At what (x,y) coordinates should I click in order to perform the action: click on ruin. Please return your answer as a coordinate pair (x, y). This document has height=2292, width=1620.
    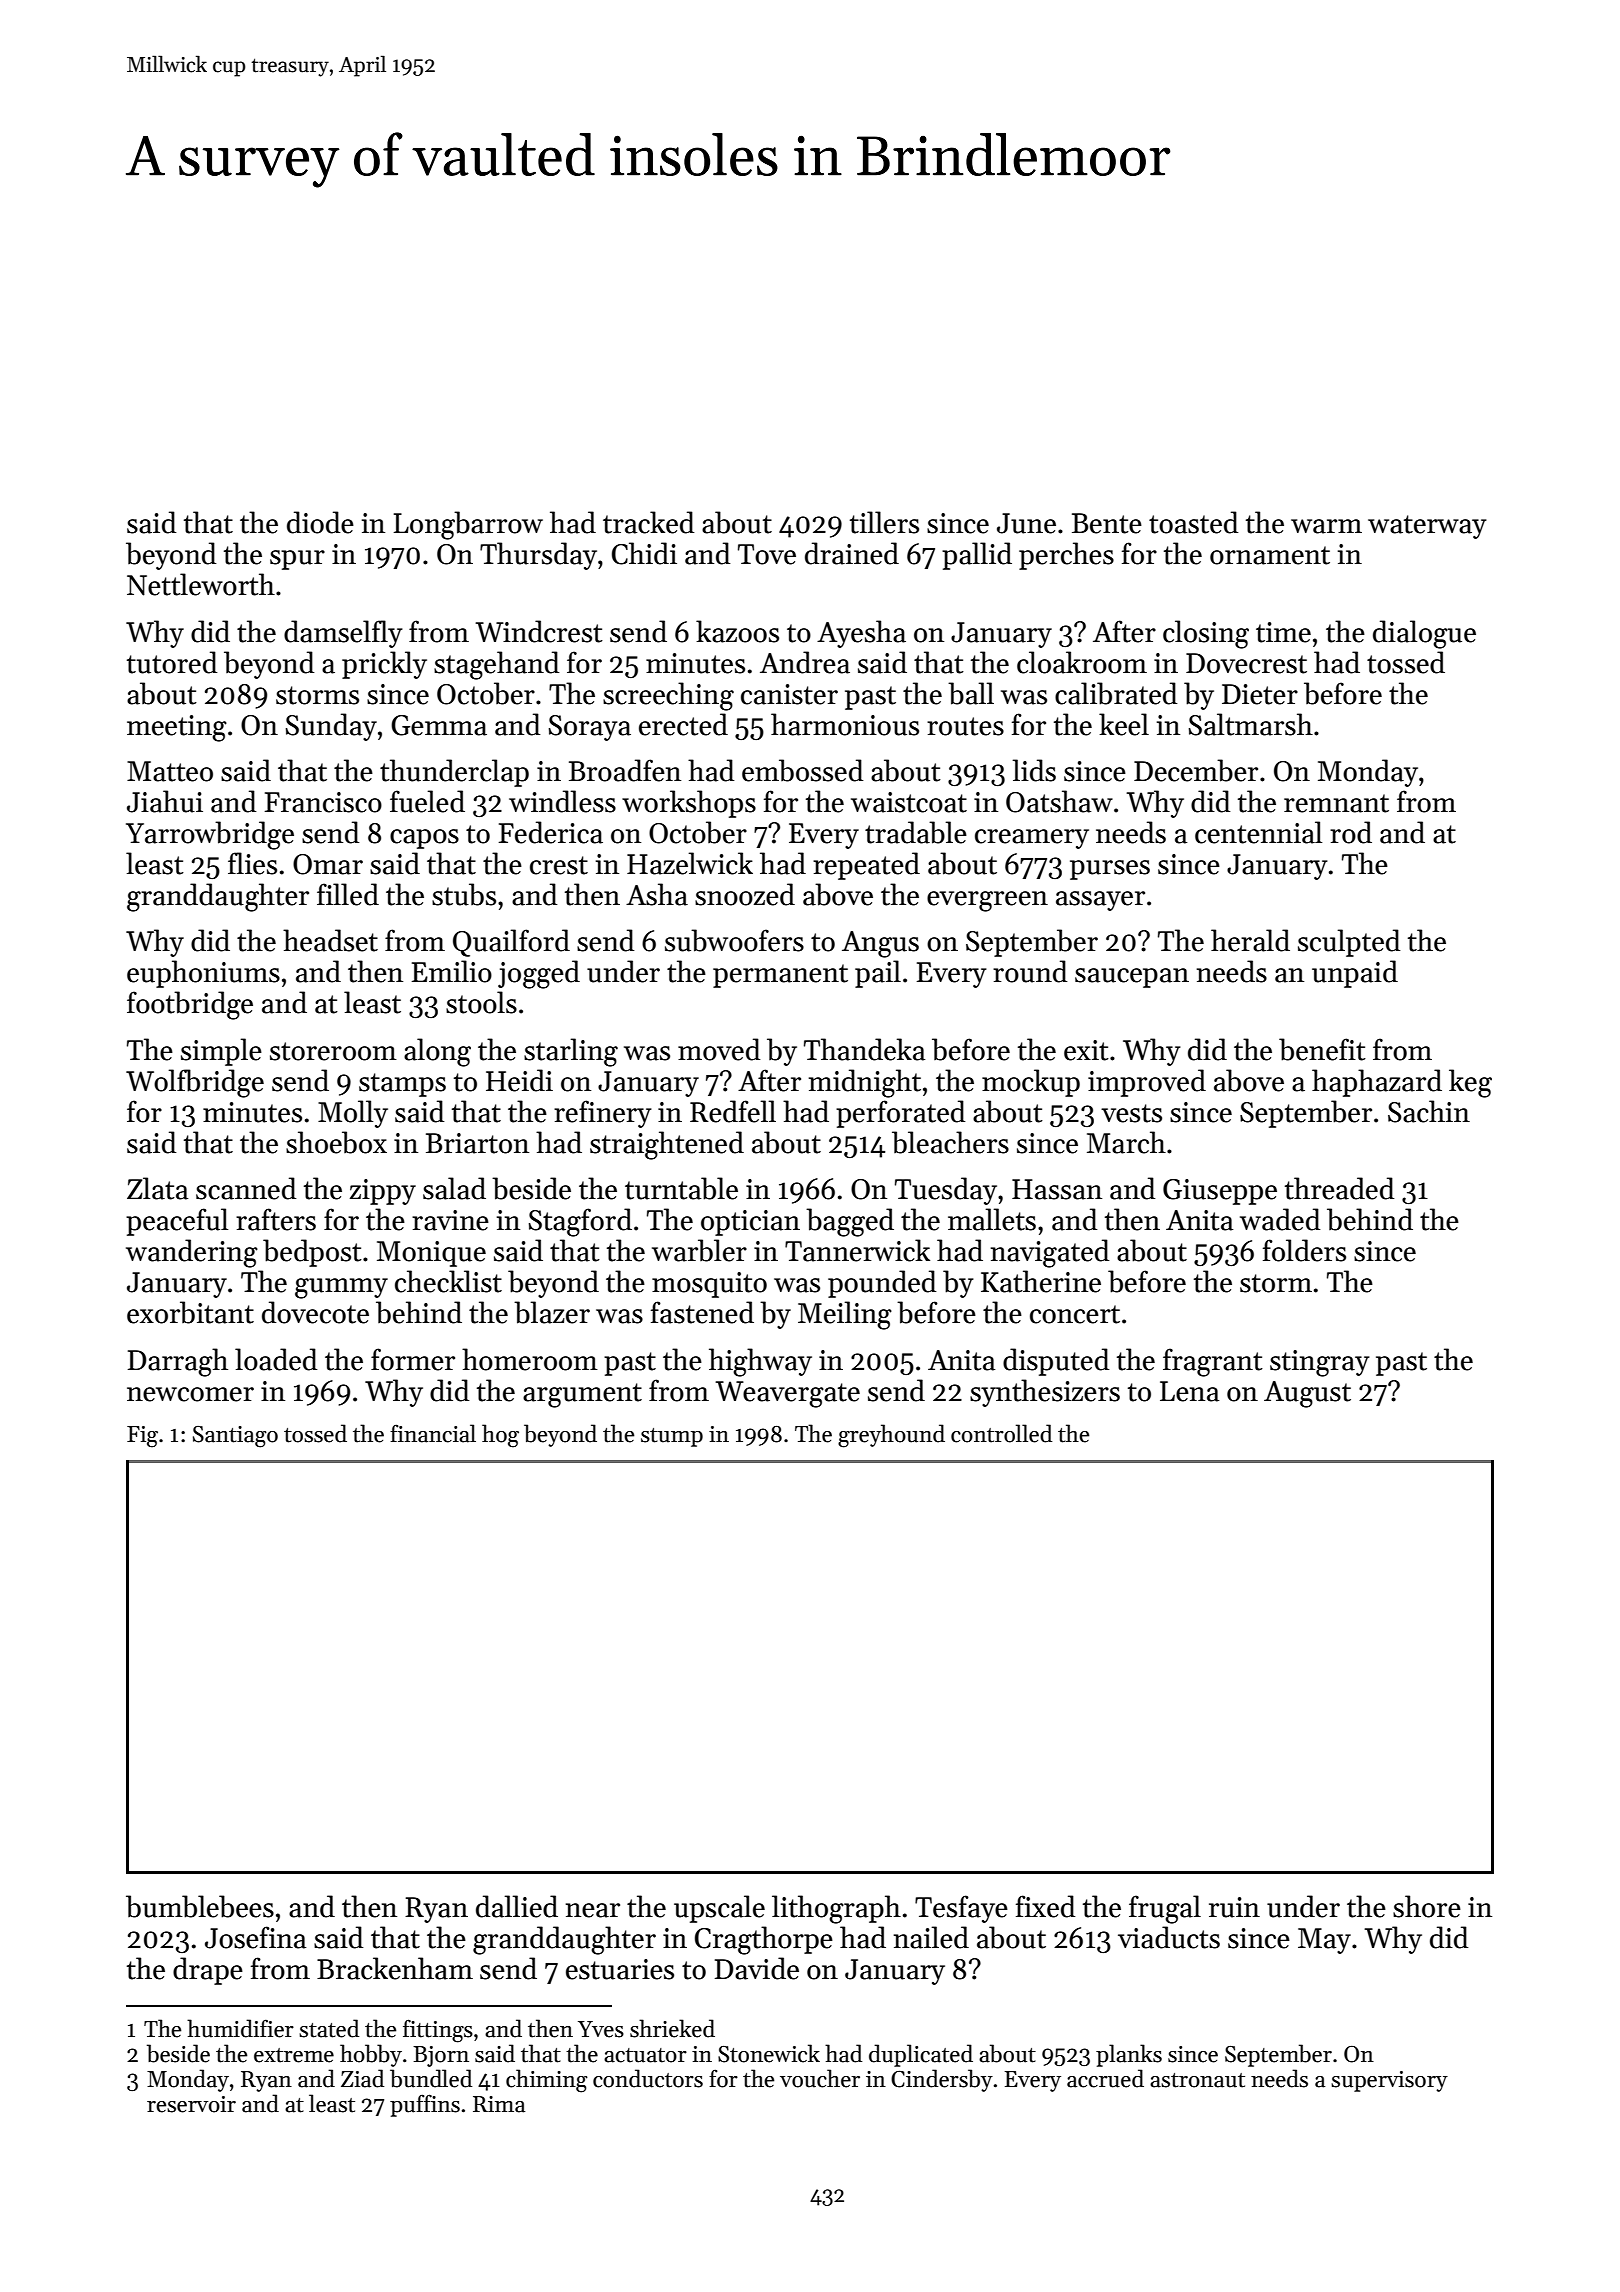
    Looking at the image, I should click on (1234, 1907).
